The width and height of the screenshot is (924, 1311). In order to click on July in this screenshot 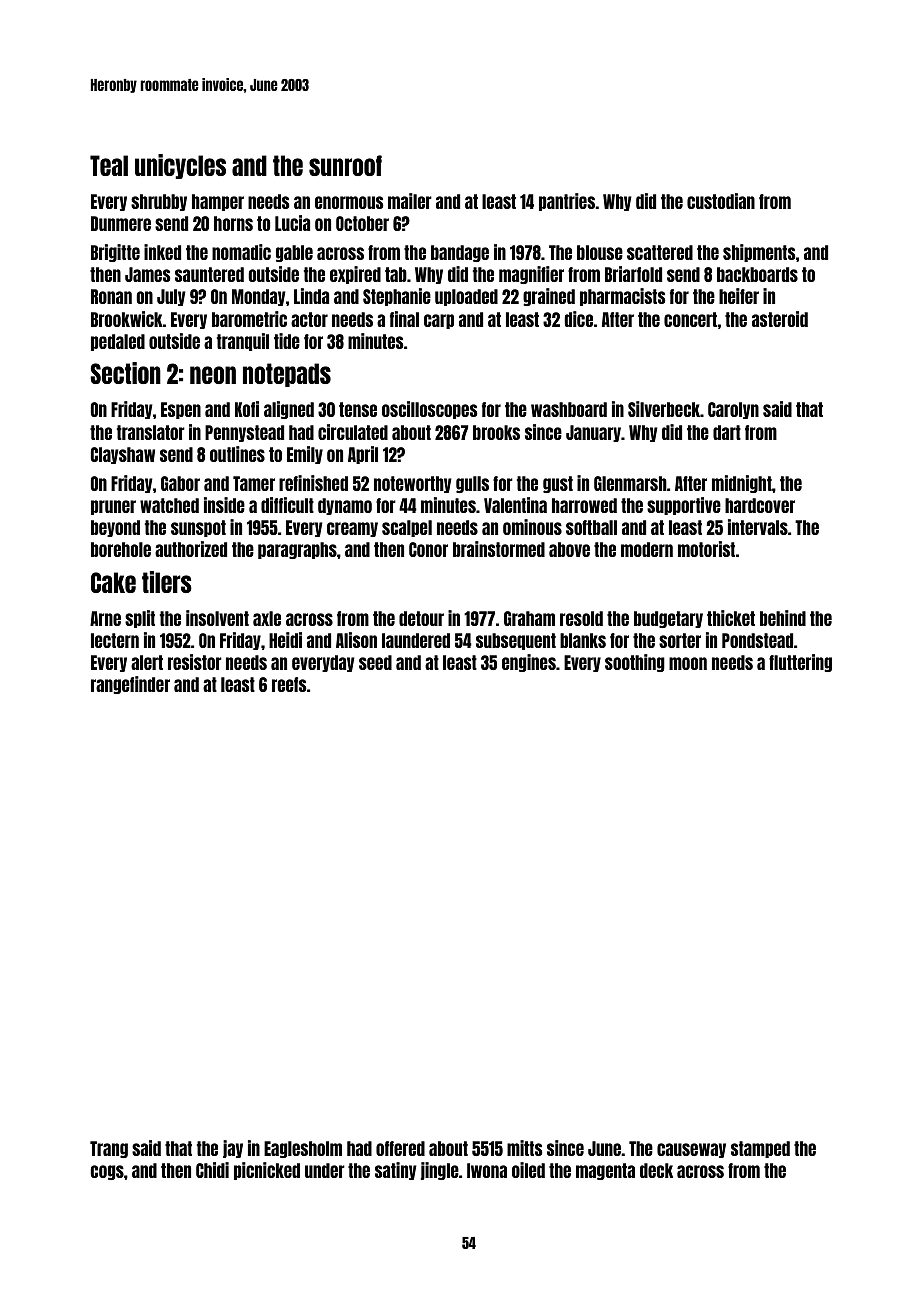, I will do `click(171, 297)`.
